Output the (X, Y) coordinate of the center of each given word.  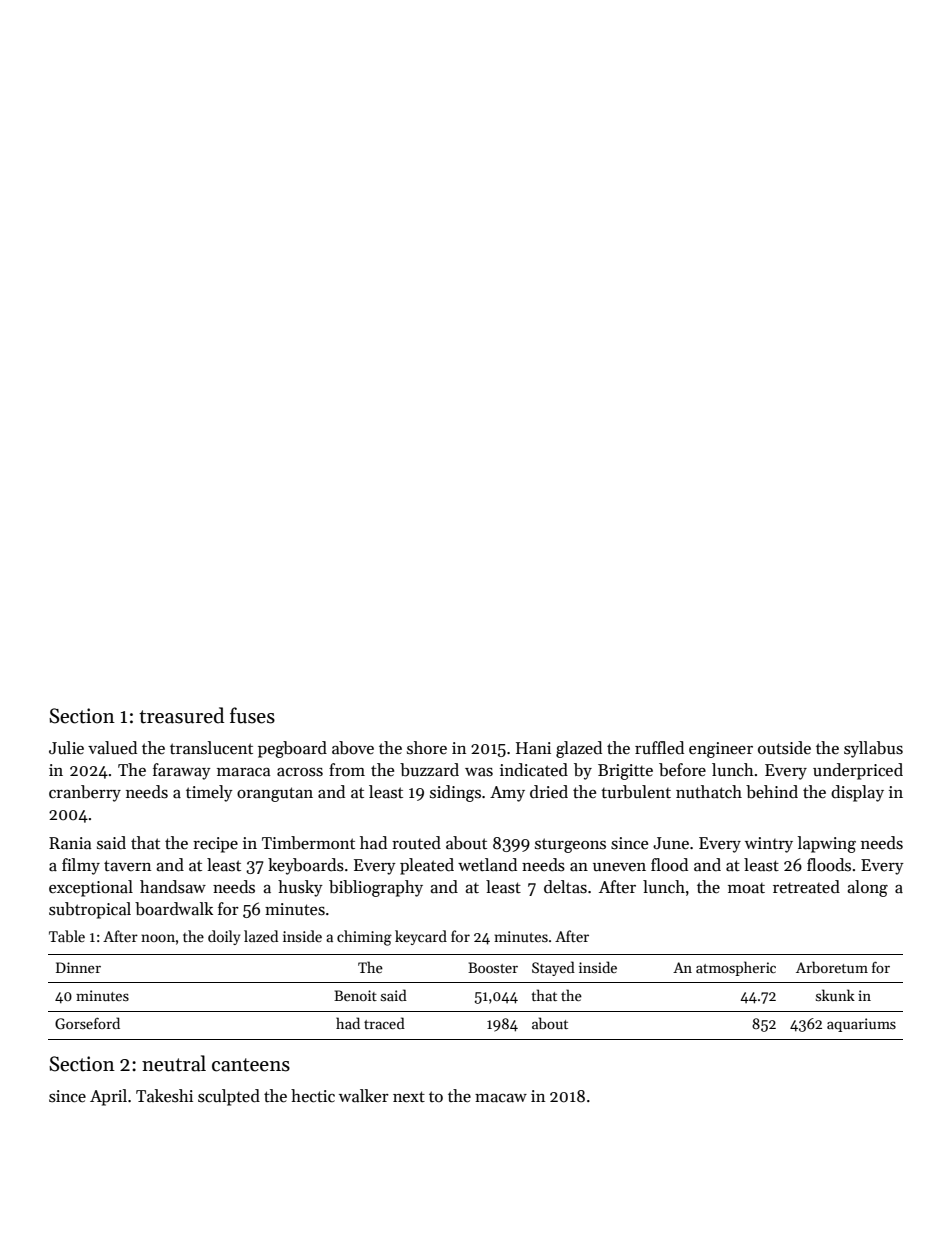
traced (384, 1023)
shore (427, 748)
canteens (251, 1065)
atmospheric (736, 968)
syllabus (873, 749)
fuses (252, 715)
